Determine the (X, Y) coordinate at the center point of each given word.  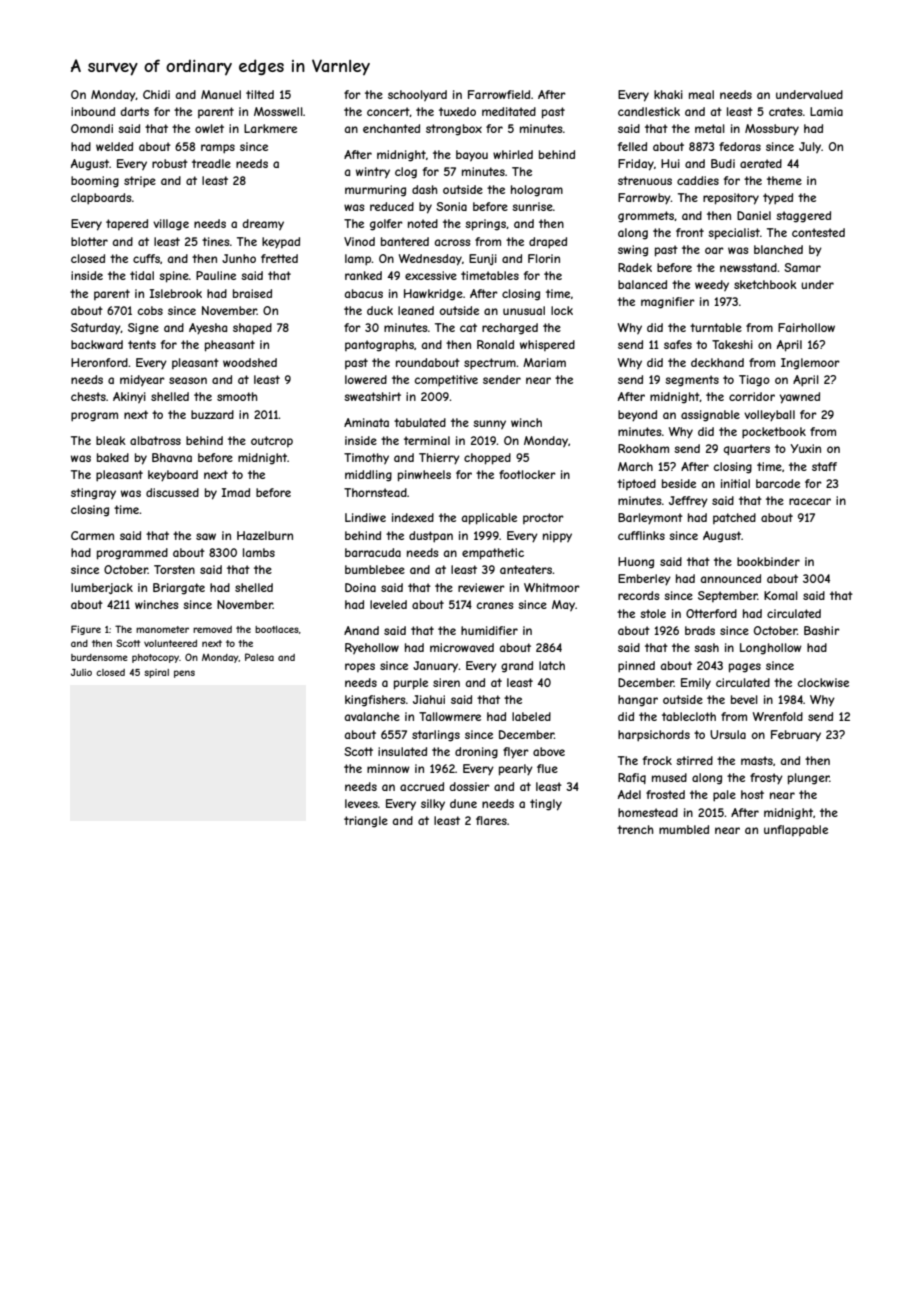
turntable (716, 327)
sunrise (532, 206)
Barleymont (650, 519)
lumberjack (102, 588)
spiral (156, 673)
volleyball (769, 416)
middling (368, 476)
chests (88, 396)
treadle (211, 163)
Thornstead (375, 492)
